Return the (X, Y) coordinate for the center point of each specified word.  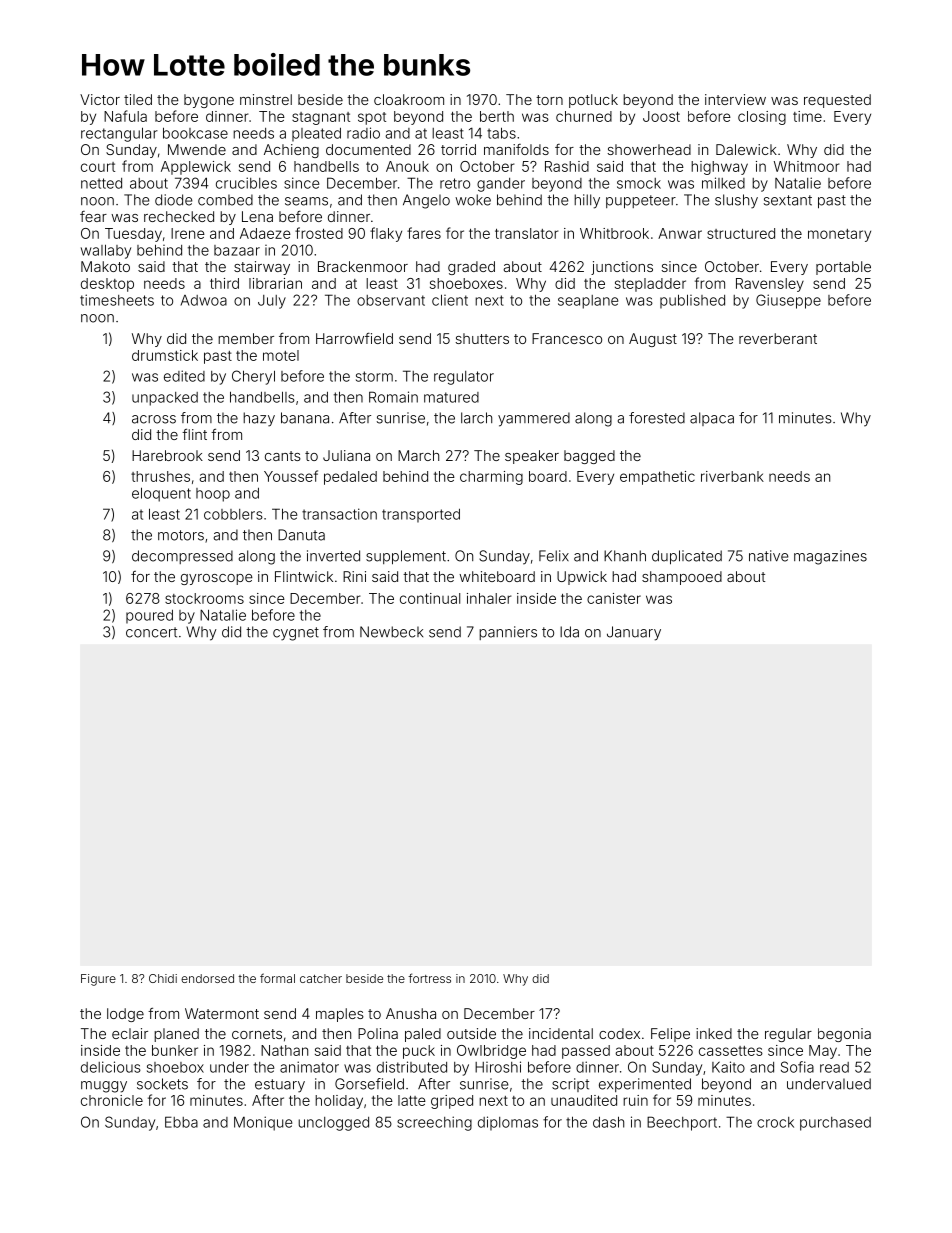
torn (549, 100)
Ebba (181, 1122)
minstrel (266, 99)
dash (608, 1122)
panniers (508, 633)
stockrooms (204, 598)
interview (735, 99)
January (634, 633)
